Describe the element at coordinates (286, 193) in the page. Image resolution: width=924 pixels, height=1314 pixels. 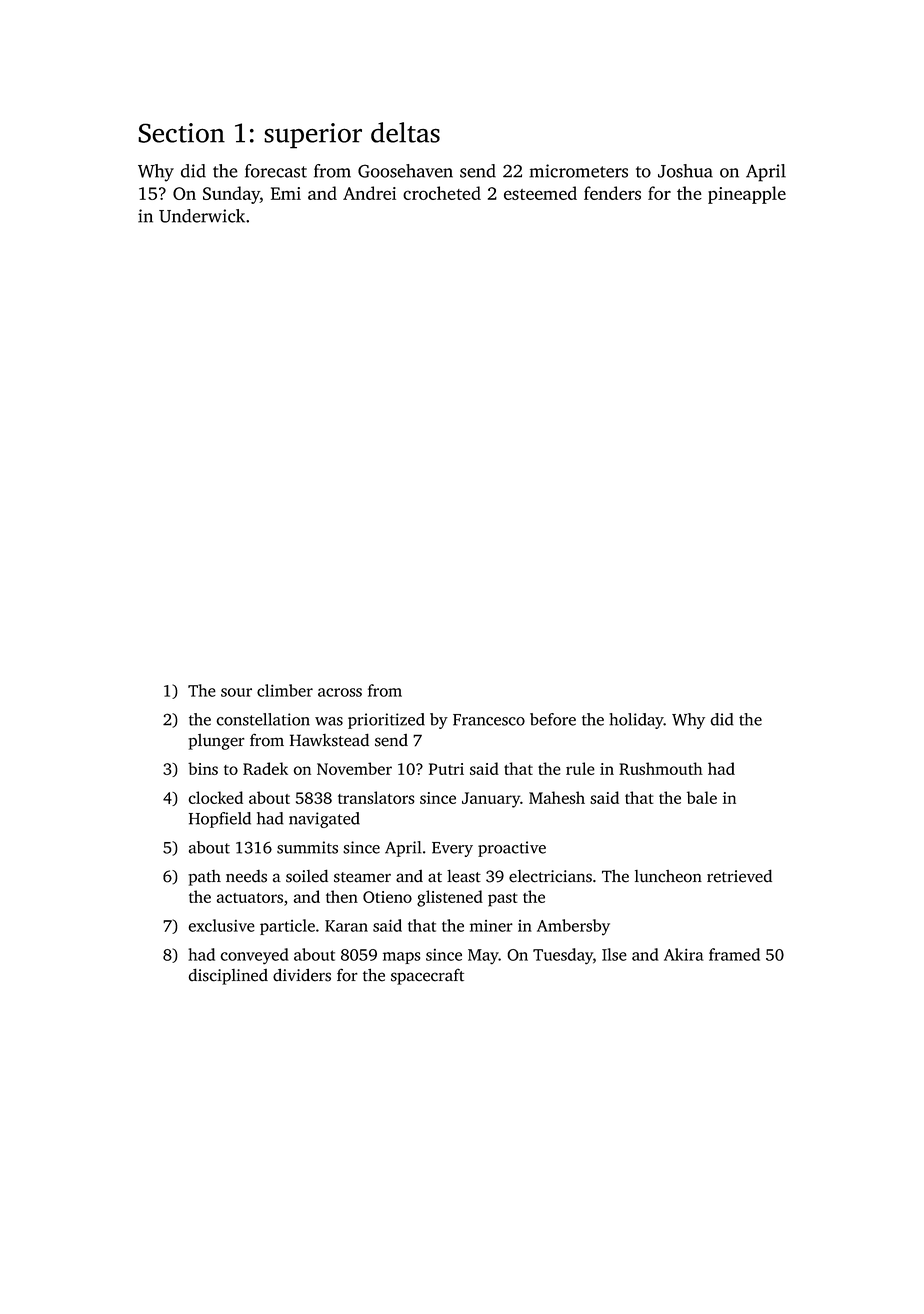
I see `Emi` at that location.
